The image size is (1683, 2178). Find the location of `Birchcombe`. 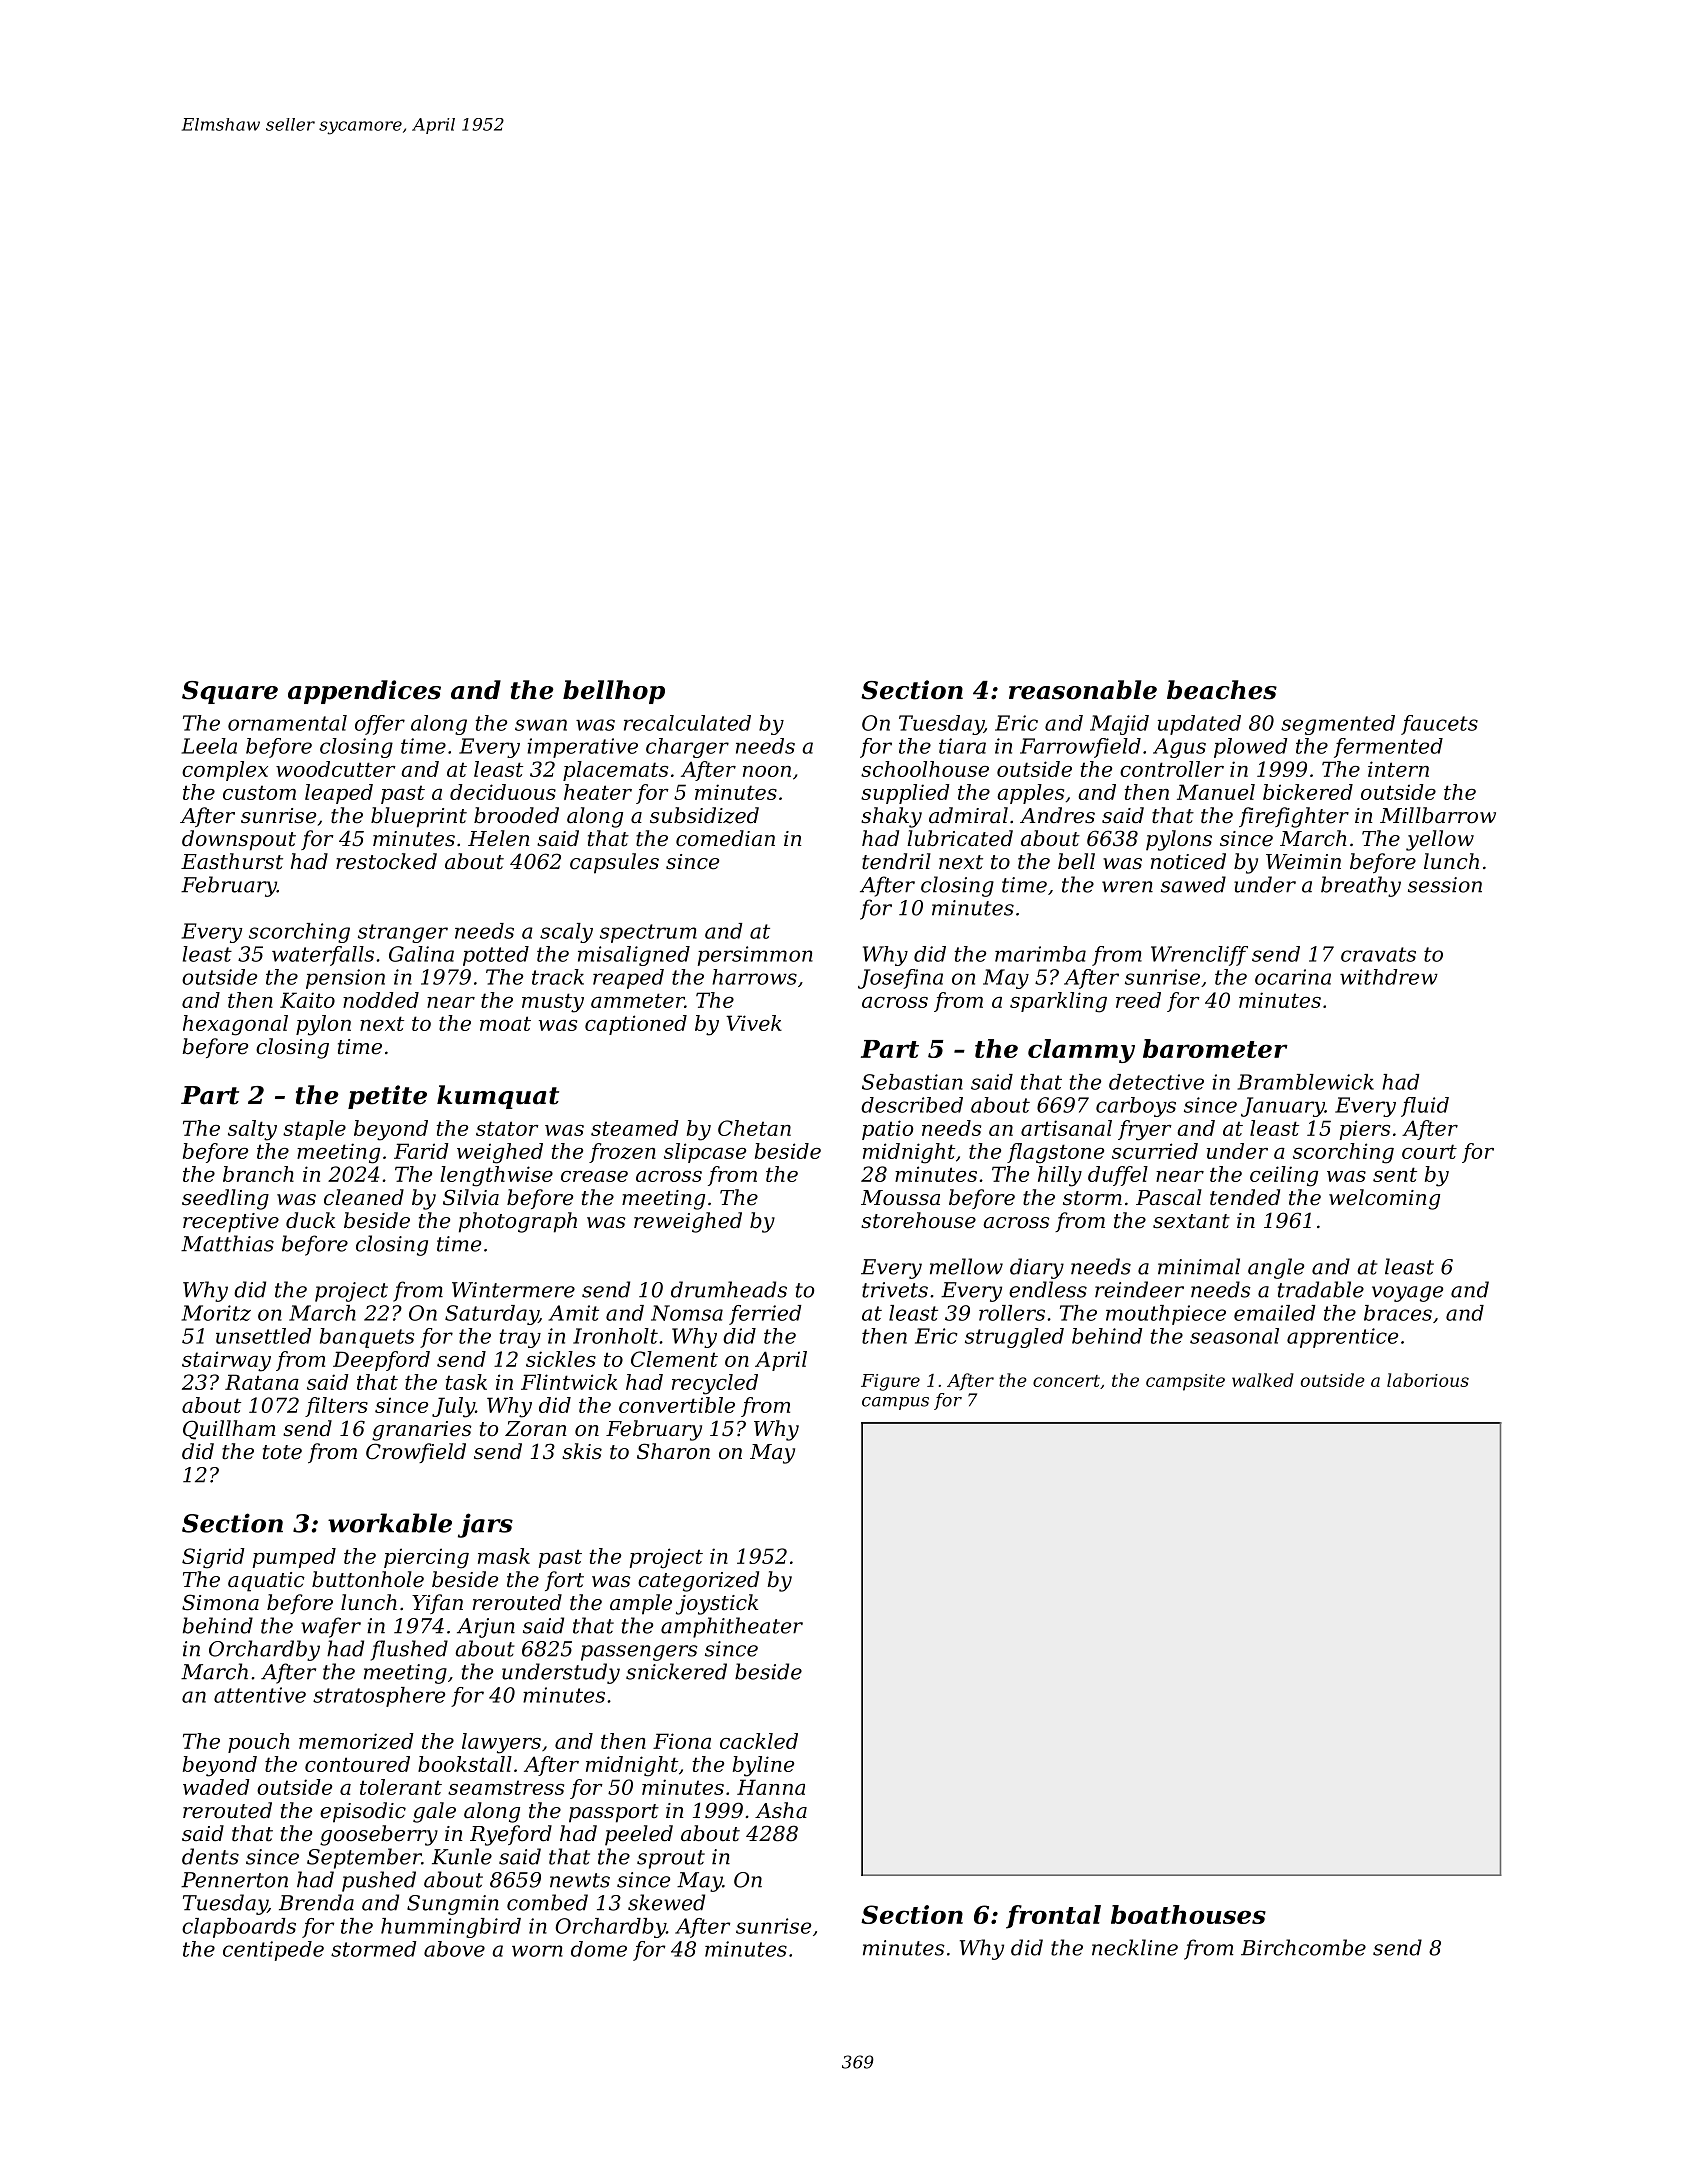

Birchcombe is located at coordinates (1303, 1947).
